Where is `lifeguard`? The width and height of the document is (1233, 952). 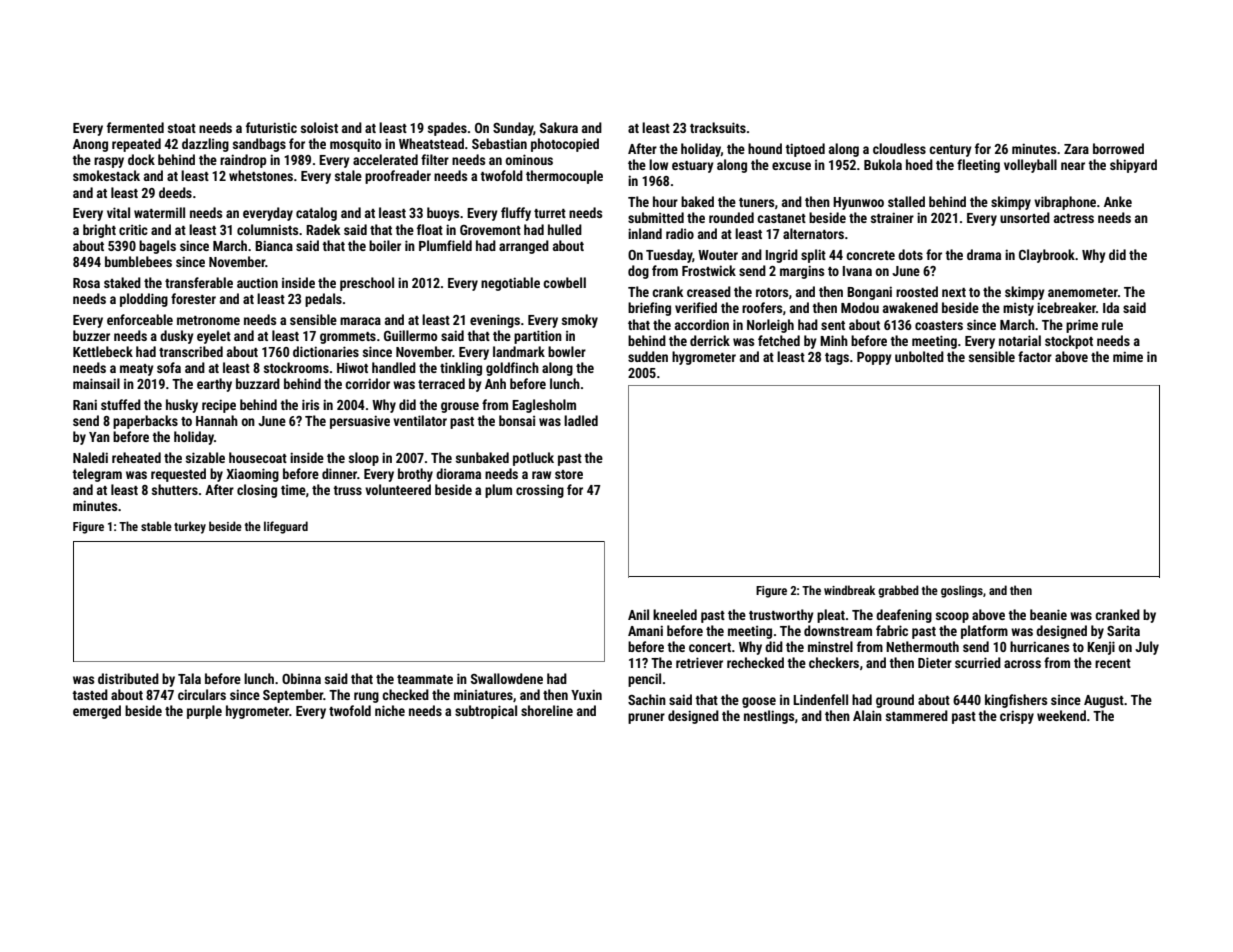
lifeguard is located at coordinates (286, 527).
